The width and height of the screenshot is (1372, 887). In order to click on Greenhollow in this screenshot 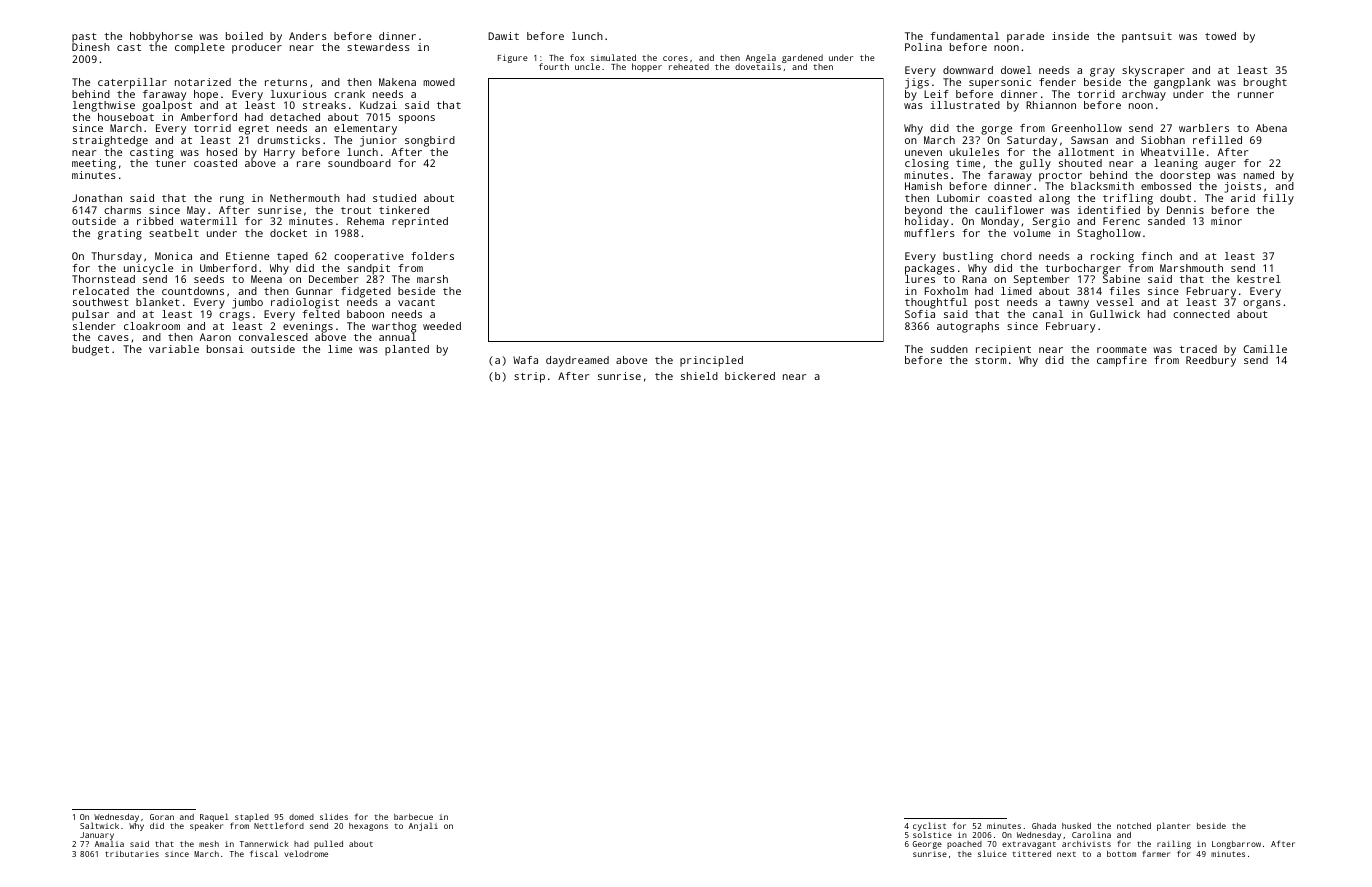, I will do `click(1087, 128)`.
